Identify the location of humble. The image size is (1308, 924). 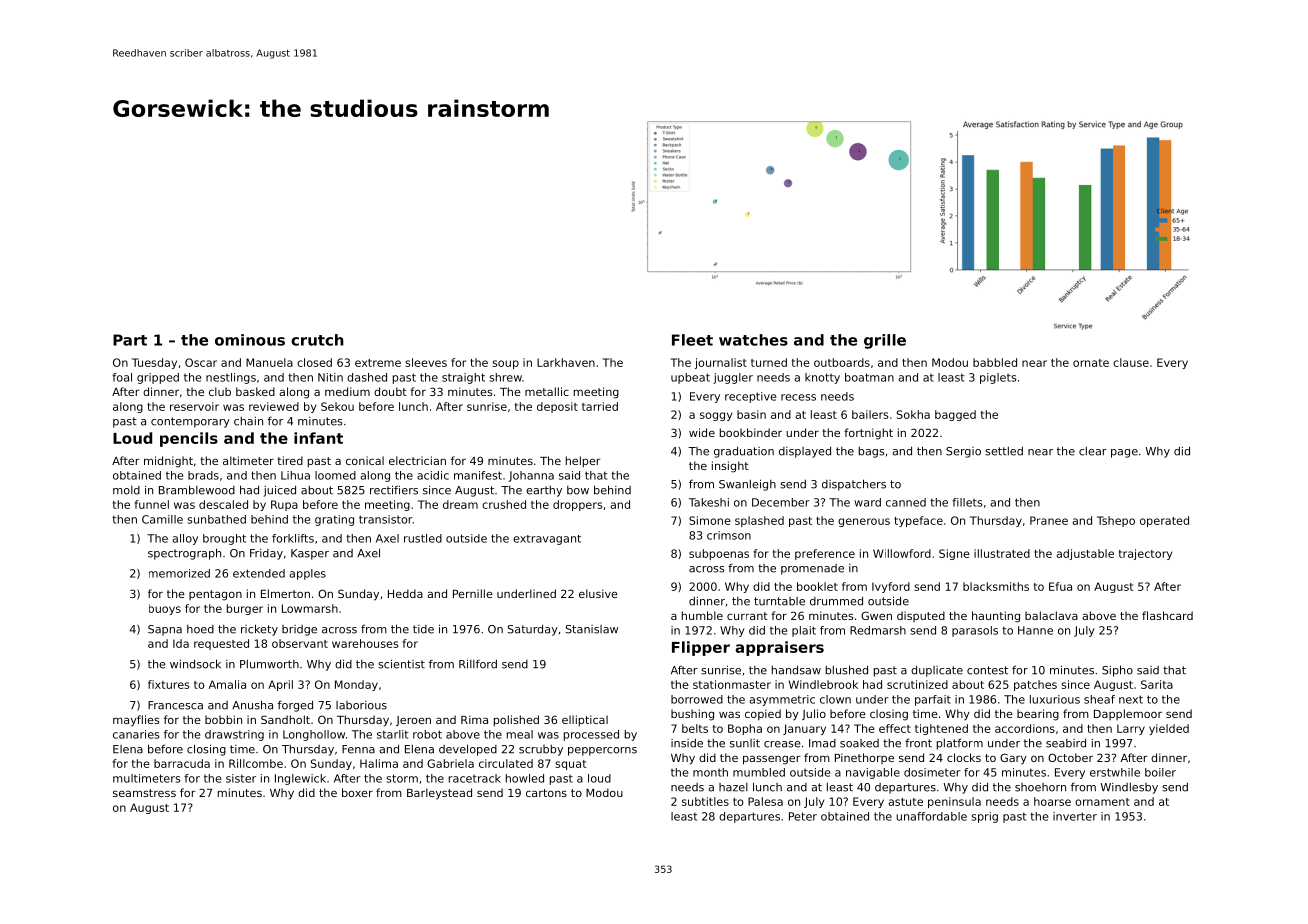
(702, 615).
